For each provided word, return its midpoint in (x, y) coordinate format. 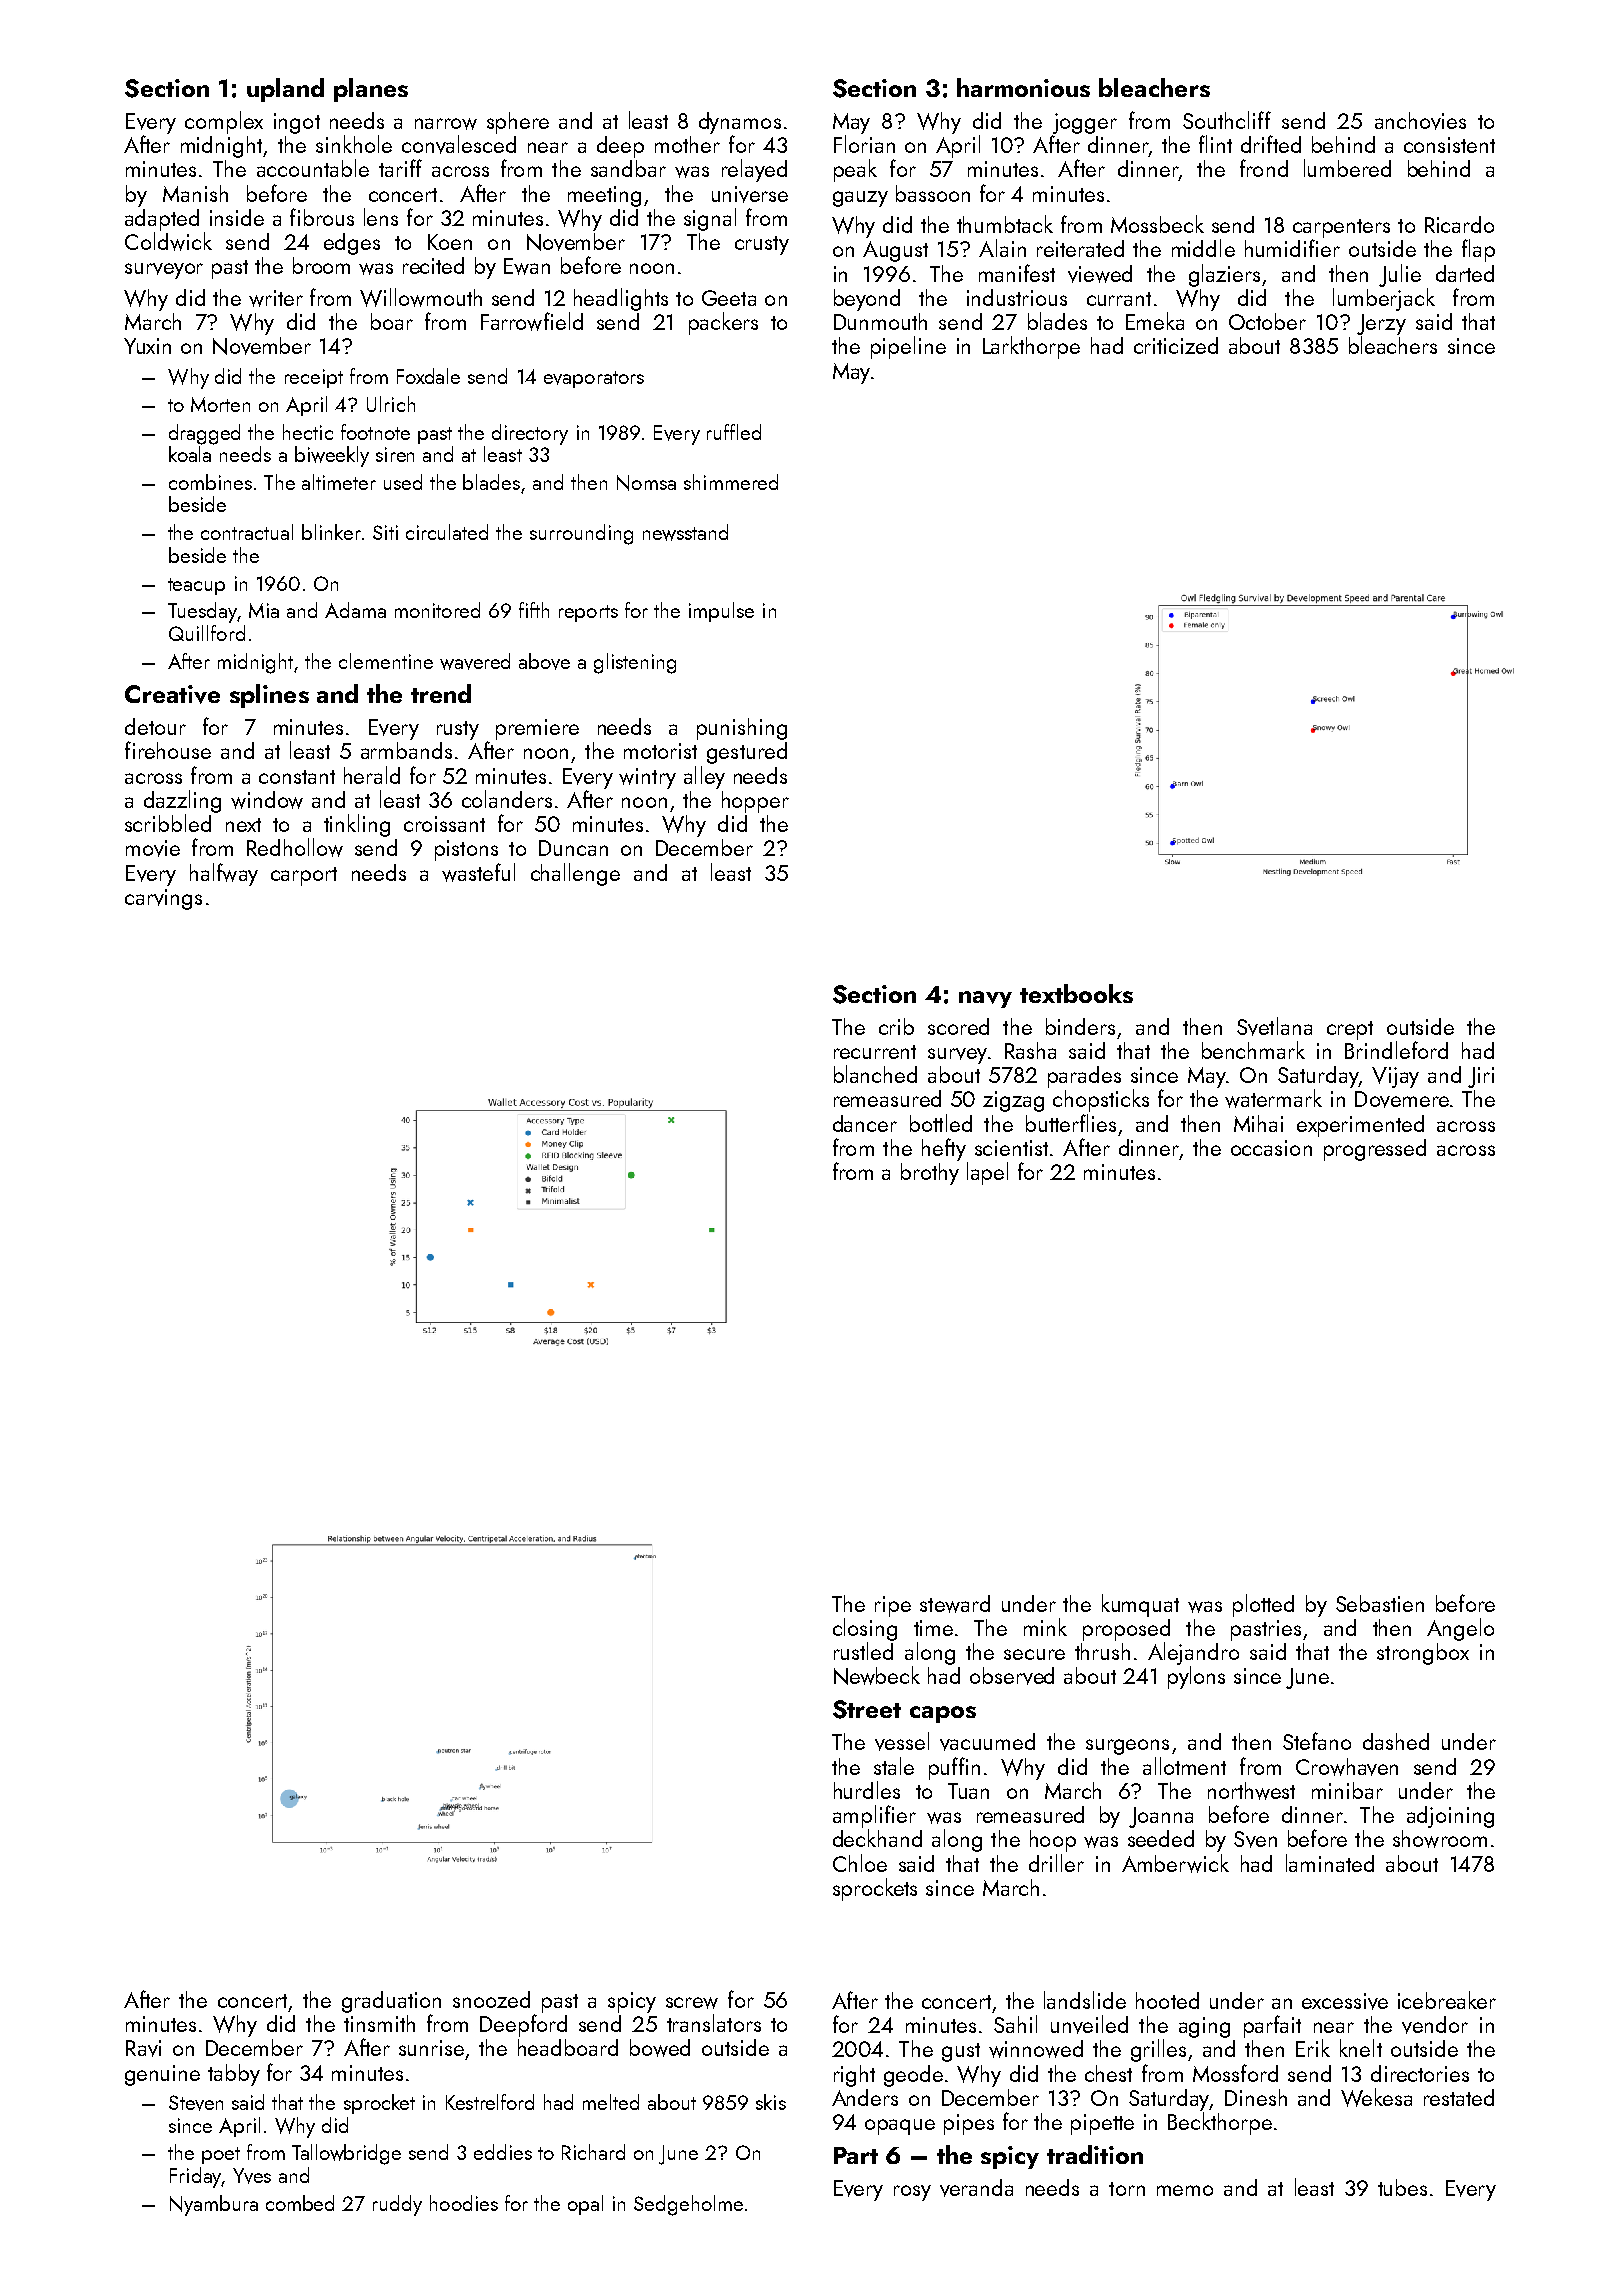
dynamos (740, 123)
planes (371, 90)
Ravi (143, 2048)
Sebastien (1380, 1603)
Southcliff (1227, 120)
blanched (875, 1074)
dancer (865, 1123)
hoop (1053, 1841)
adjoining (1450, 1817)
